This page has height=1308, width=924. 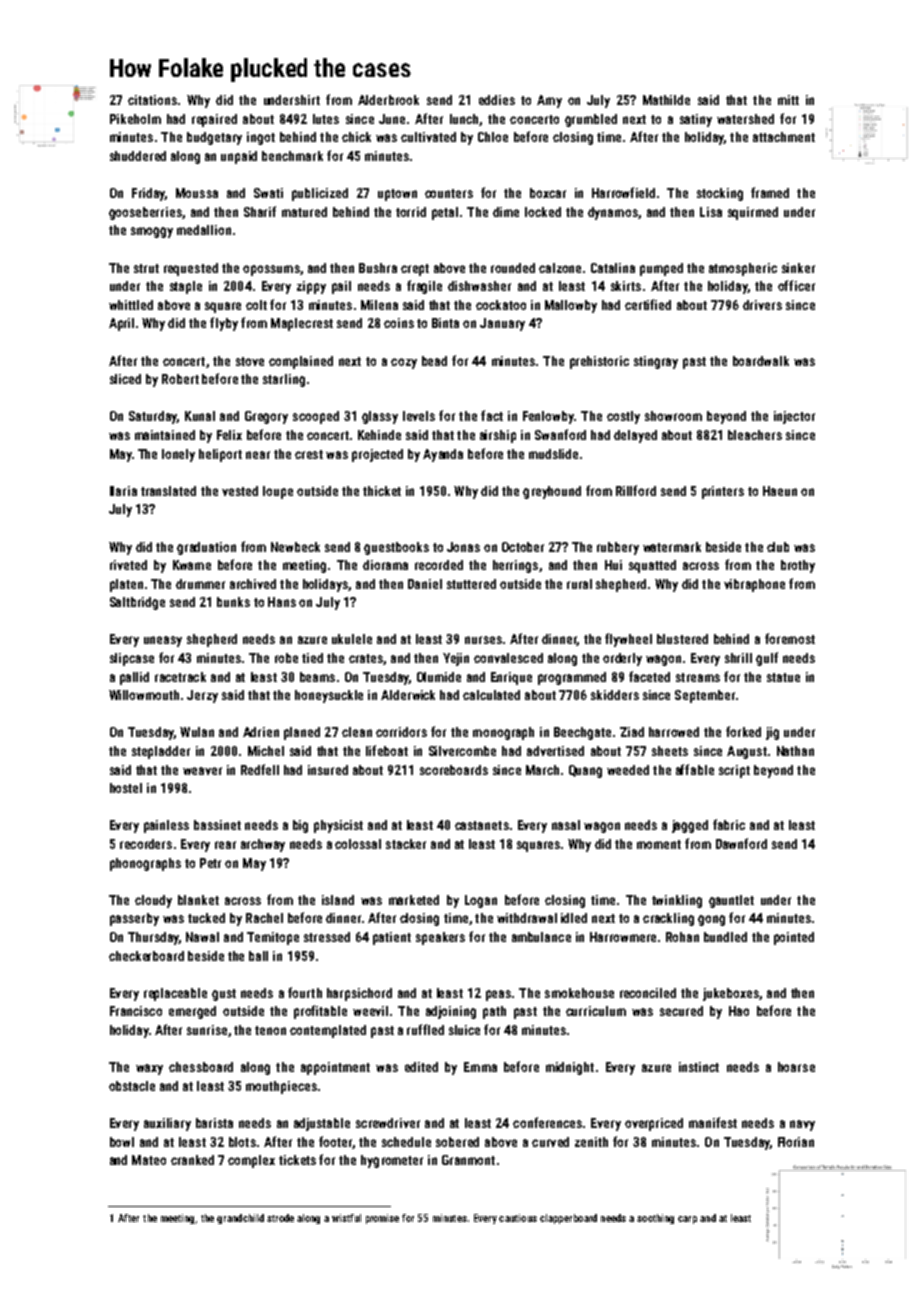 I want to click on patient, so click(x=392, y=938).
